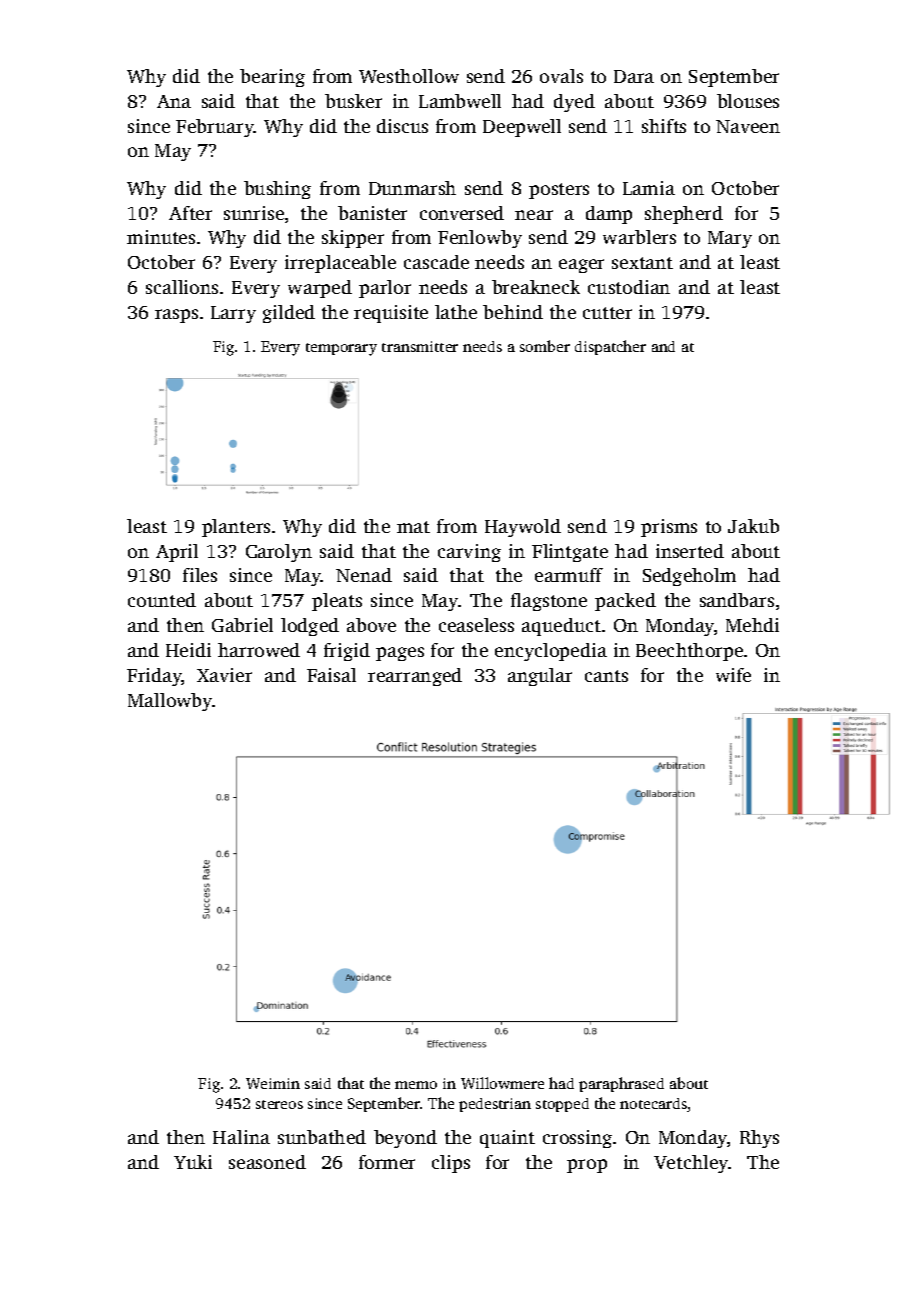 The image size is (908, 1316). I want to click on seasoned, so click(267, 1162).
